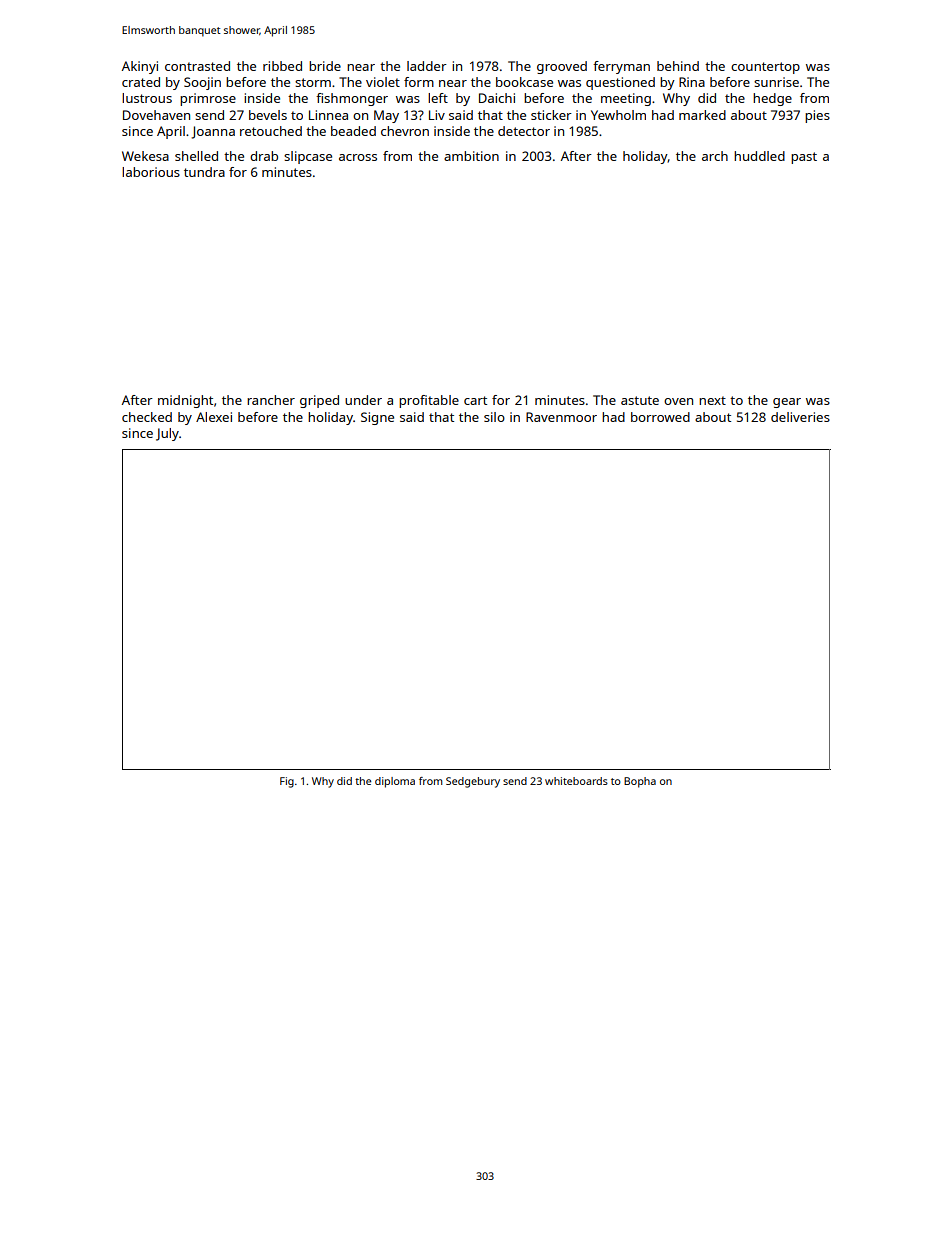 The height and width of the screenshot is (1233, 952). Describe the element at coordinates (562, 67) in the screenshot. I see `grooved` at that location.
